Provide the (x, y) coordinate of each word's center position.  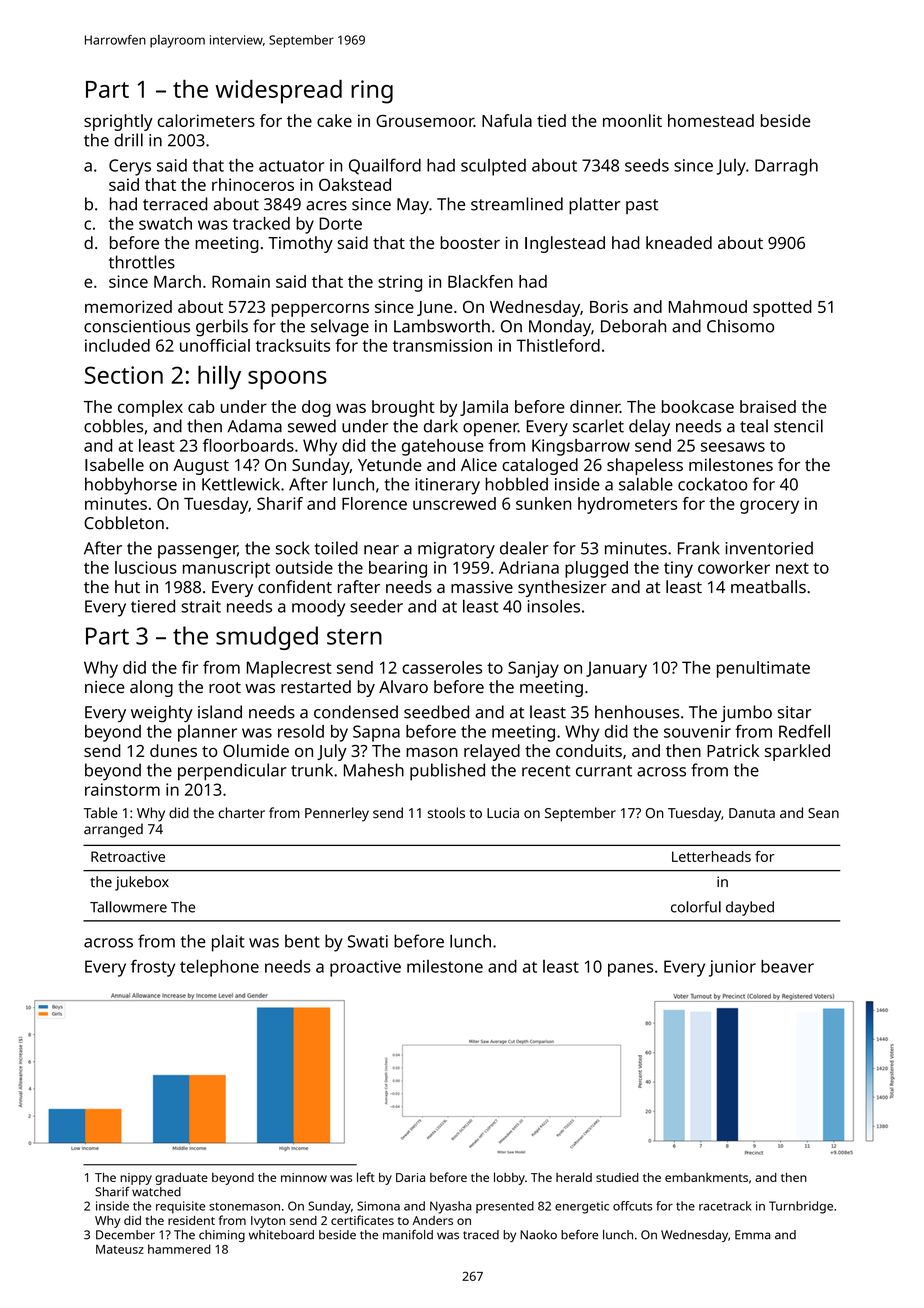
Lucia (503, 813)
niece (105, 687)
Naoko (538, 1235)
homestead (711, 120)
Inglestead (565, 244)
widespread (279, 92)
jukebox (142, 883)
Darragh (786, 167)
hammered (179, 1249)
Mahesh (374, 770)
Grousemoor (425, 121)
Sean (823, 813)
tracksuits (293, 345)
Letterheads (711, 856)
